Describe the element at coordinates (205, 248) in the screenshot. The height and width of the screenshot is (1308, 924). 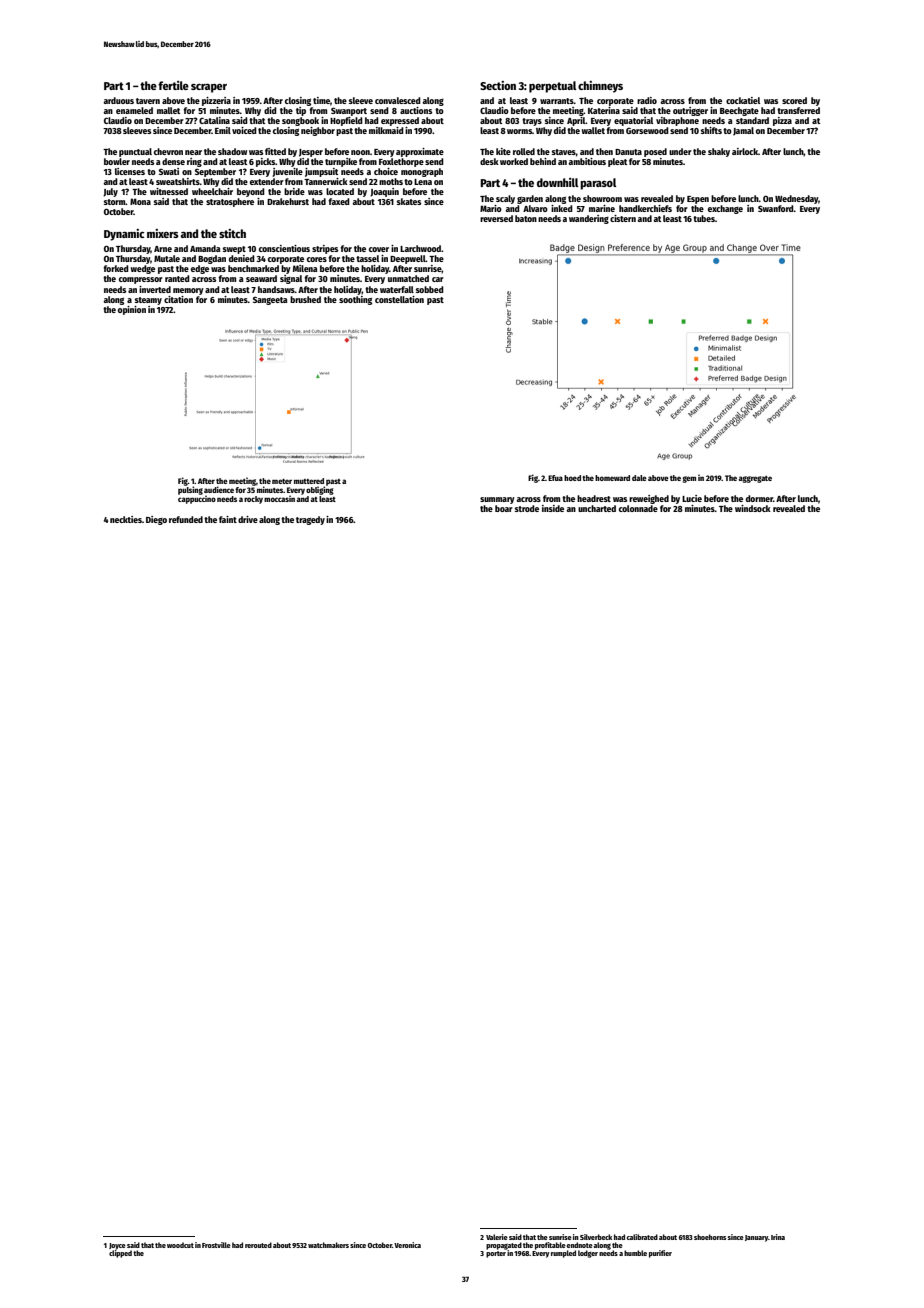
I see `Amanda` at that location.
